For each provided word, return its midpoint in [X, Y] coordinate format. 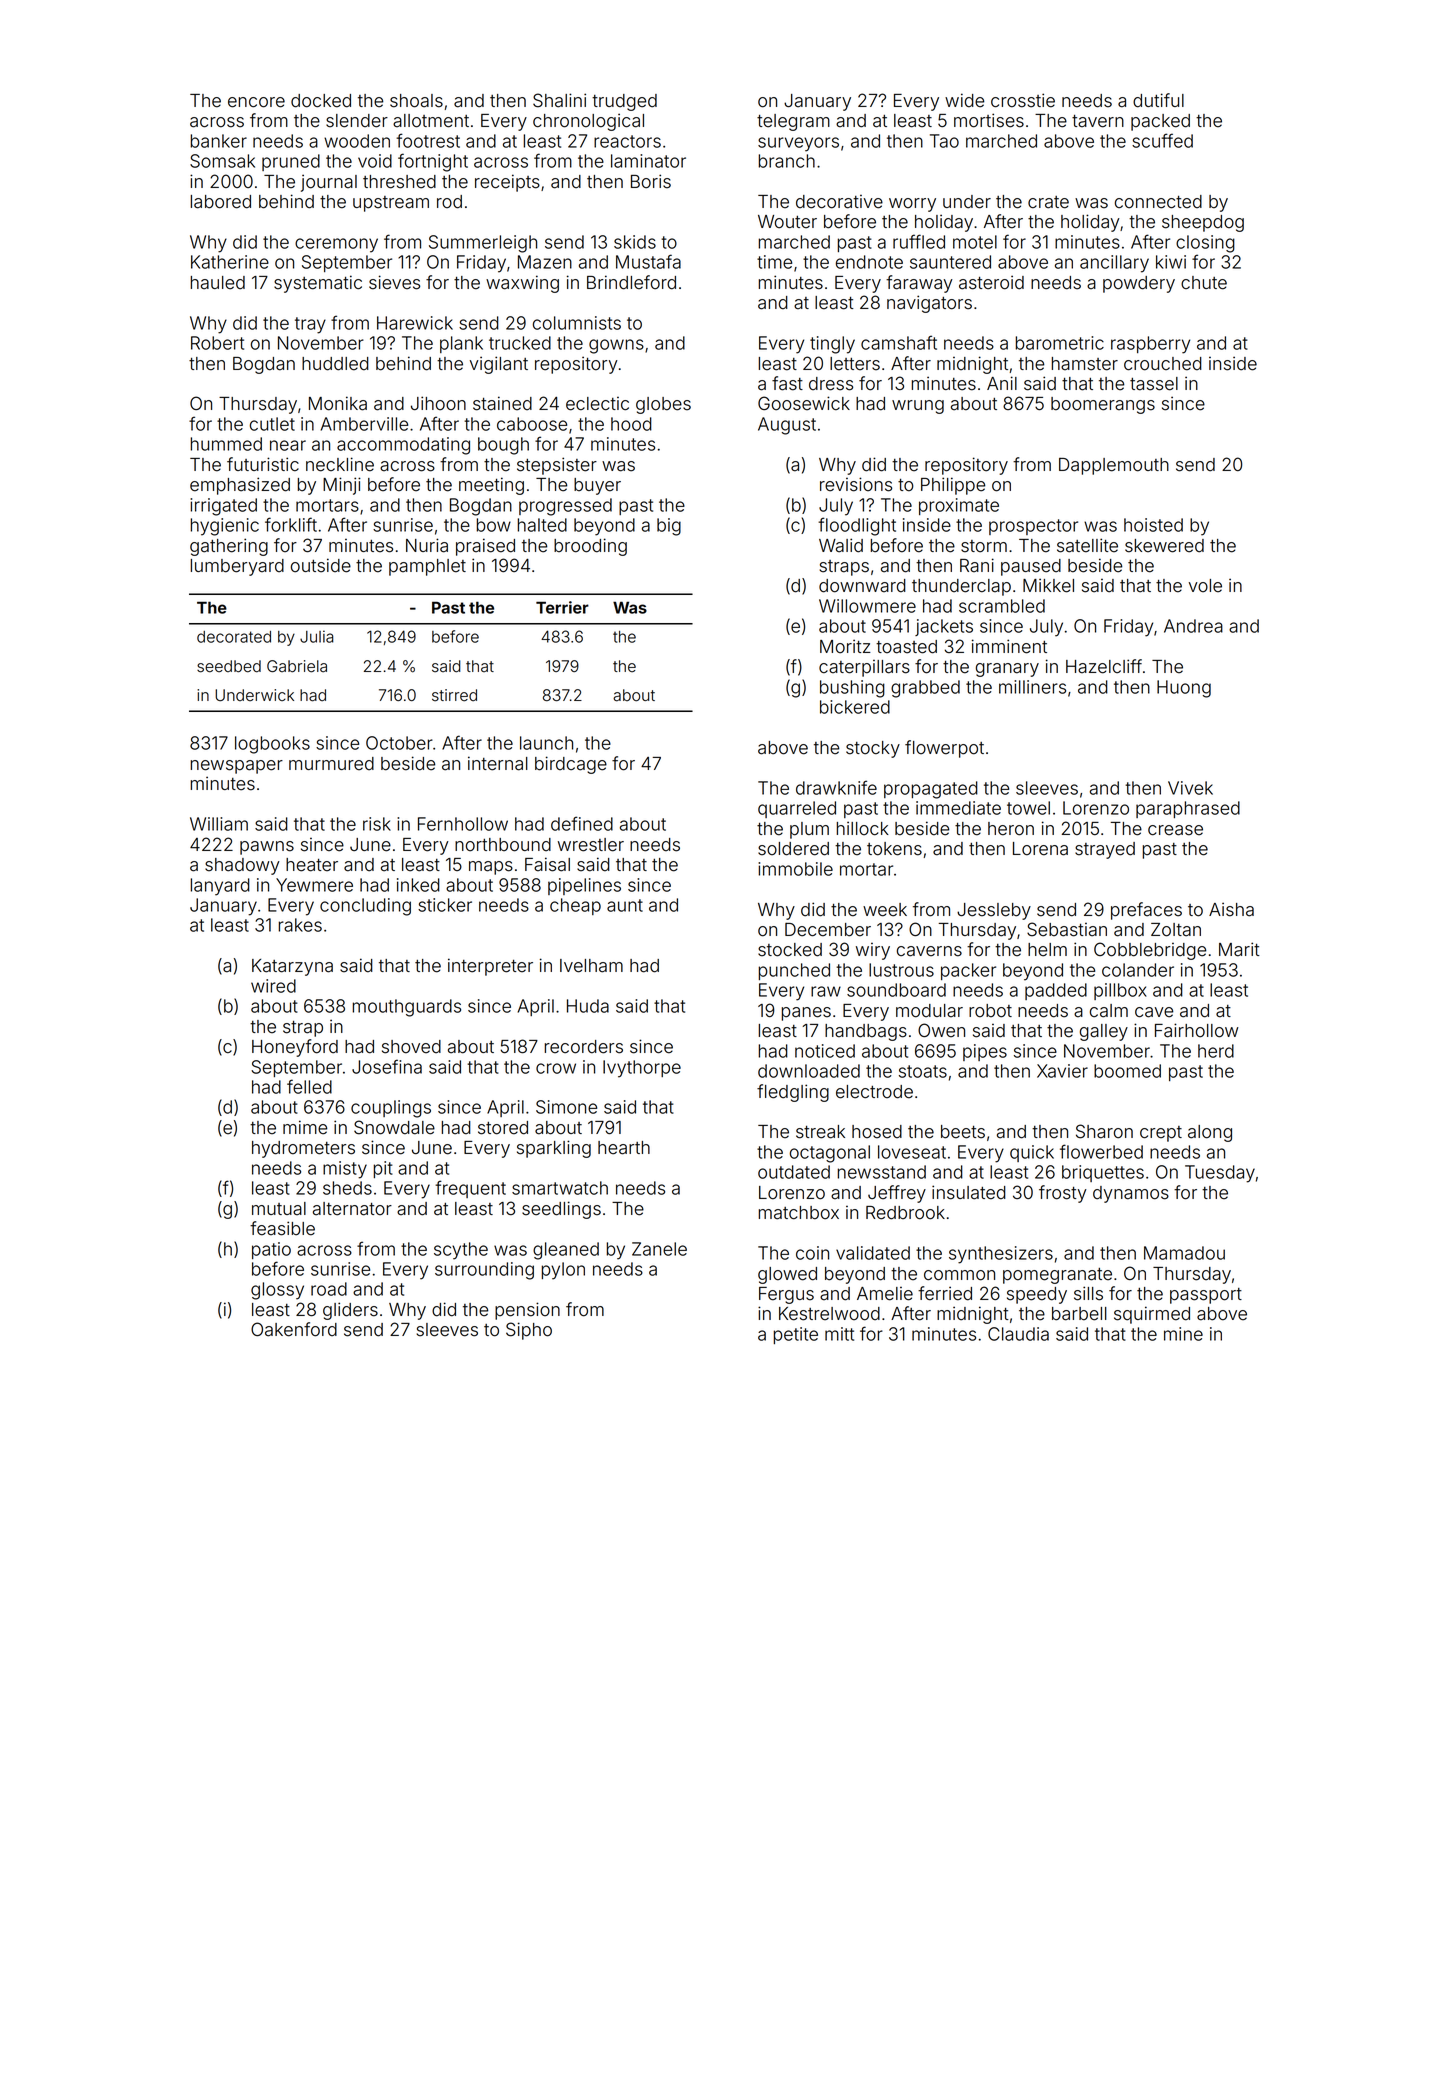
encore [256, 102]
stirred [454, 695]
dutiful [1158, 100]
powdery [1139, 284]
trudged [624, 102]
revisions [856, 484]
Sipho [529, 1331]
